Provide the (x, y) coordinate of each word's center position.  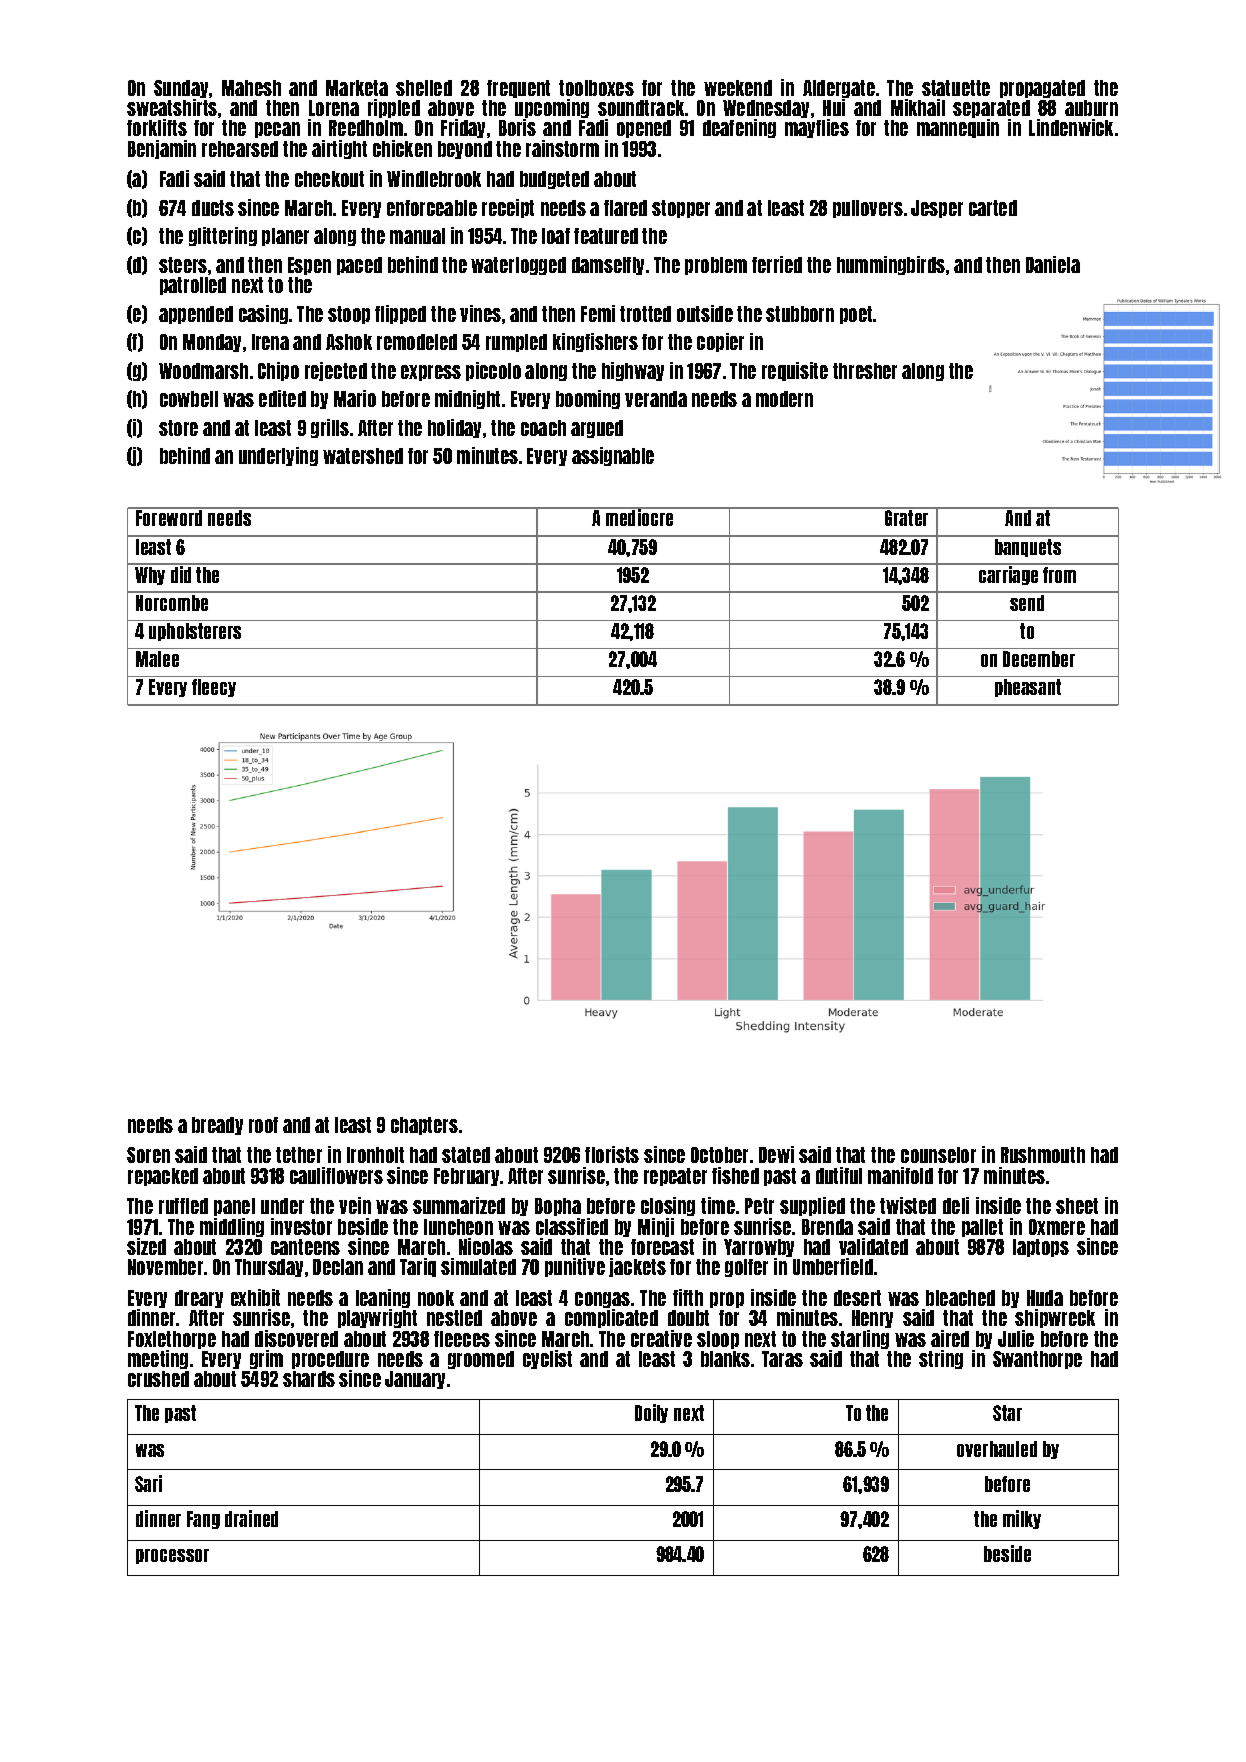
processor (172, 1556)
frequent (518, 89)
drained (251, 1518)
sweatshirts (172, 107)
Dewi (776, 1154)
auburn (1091, 108)
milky (1022, 1519)
